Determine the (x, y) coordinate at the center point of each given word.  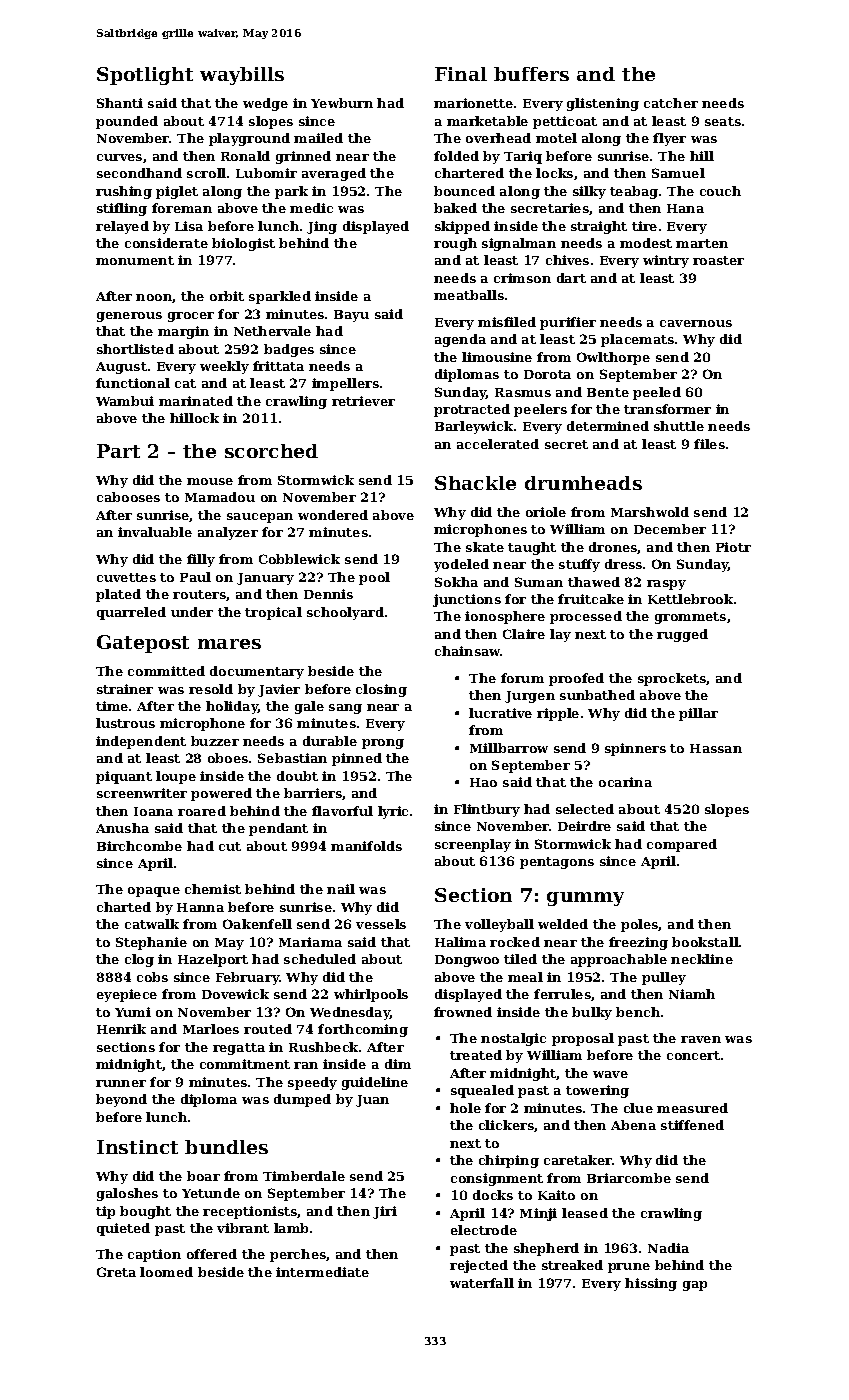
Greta (116, 1272)
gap (695, 1286)
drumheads (583, 483)
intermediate (322, 1272)
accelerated (498, 444)
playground (249, 139)
